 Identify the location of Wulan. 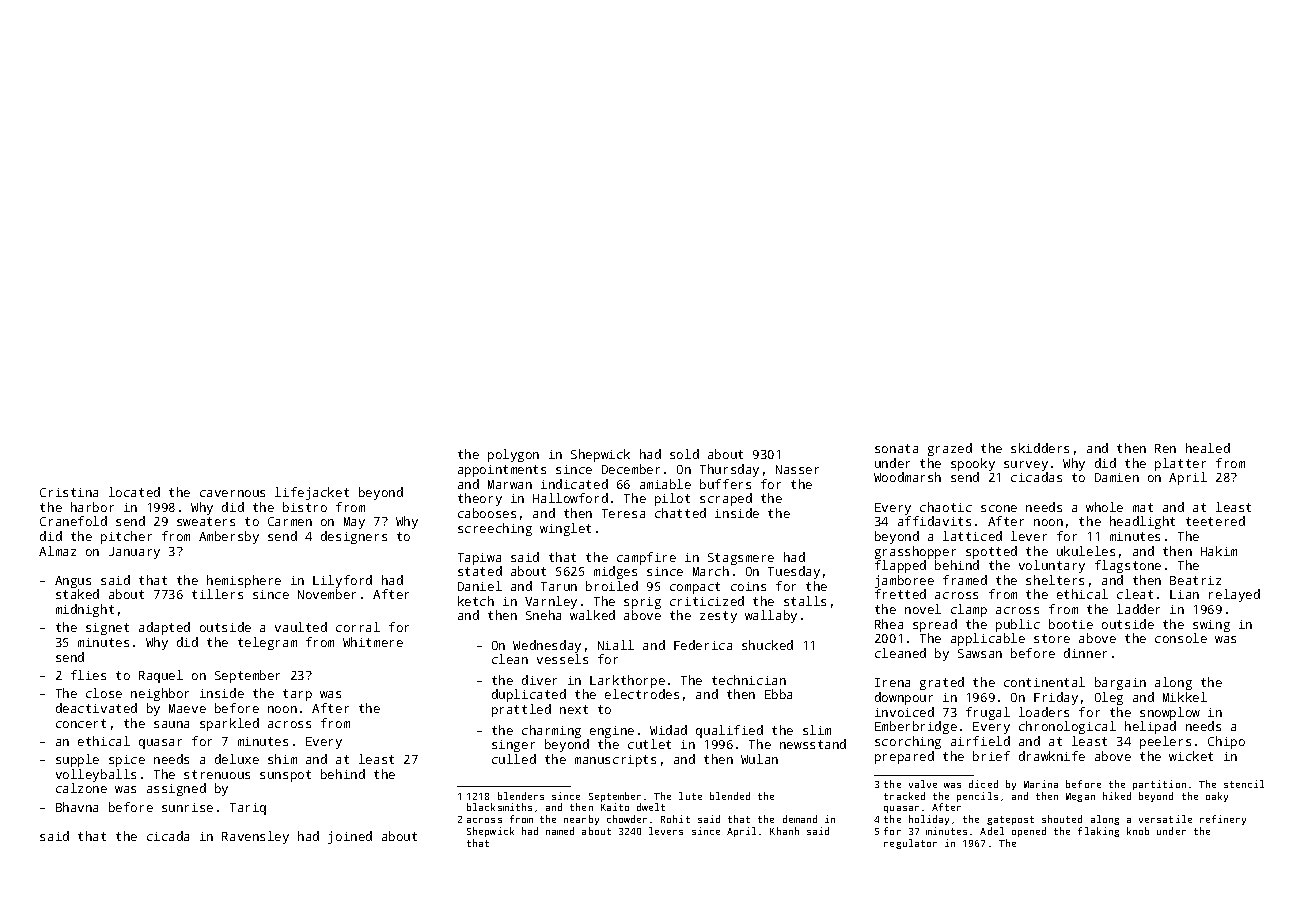
(759, 759).
